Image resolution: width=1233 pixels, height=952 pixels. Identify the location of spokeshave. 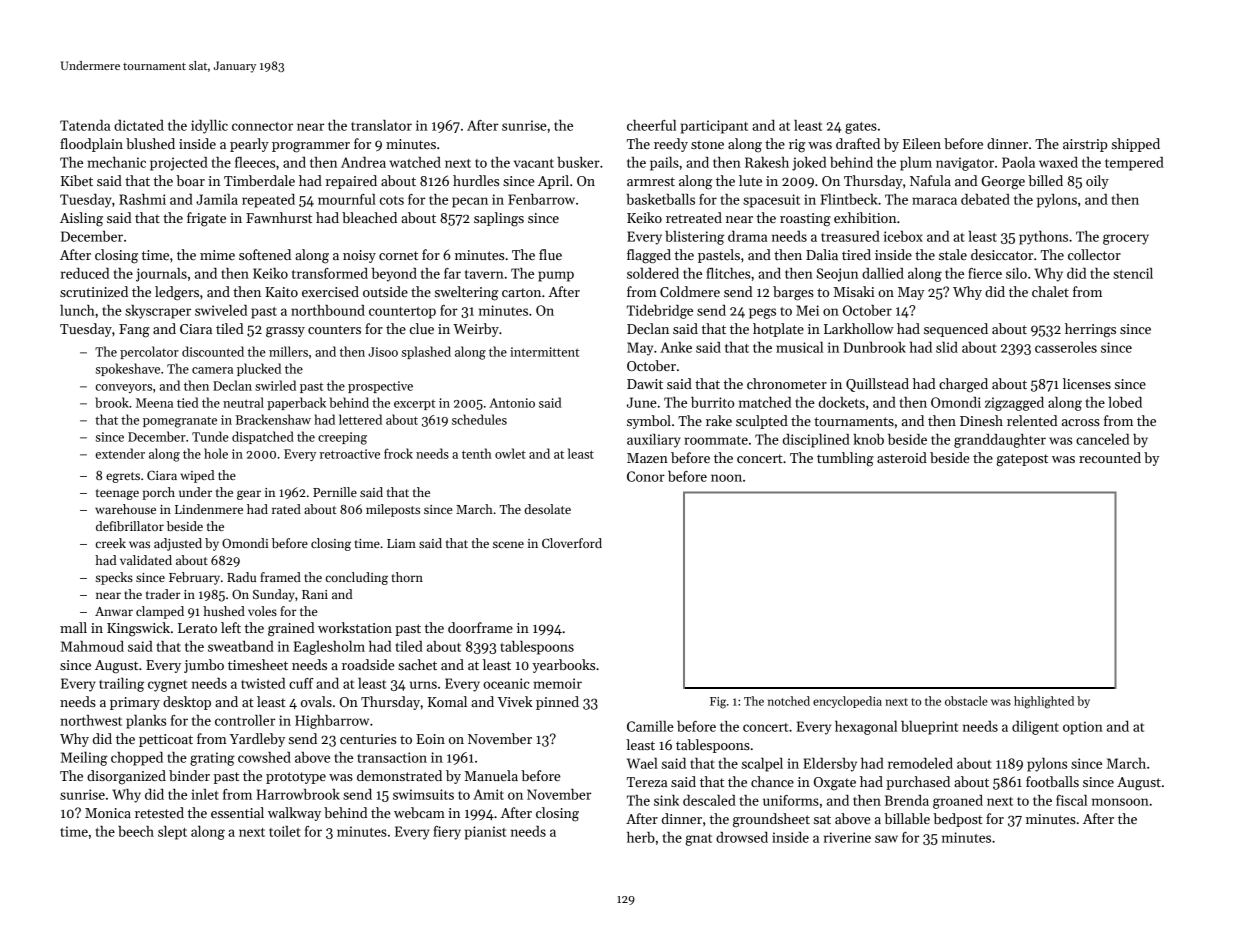
(128, 369).
